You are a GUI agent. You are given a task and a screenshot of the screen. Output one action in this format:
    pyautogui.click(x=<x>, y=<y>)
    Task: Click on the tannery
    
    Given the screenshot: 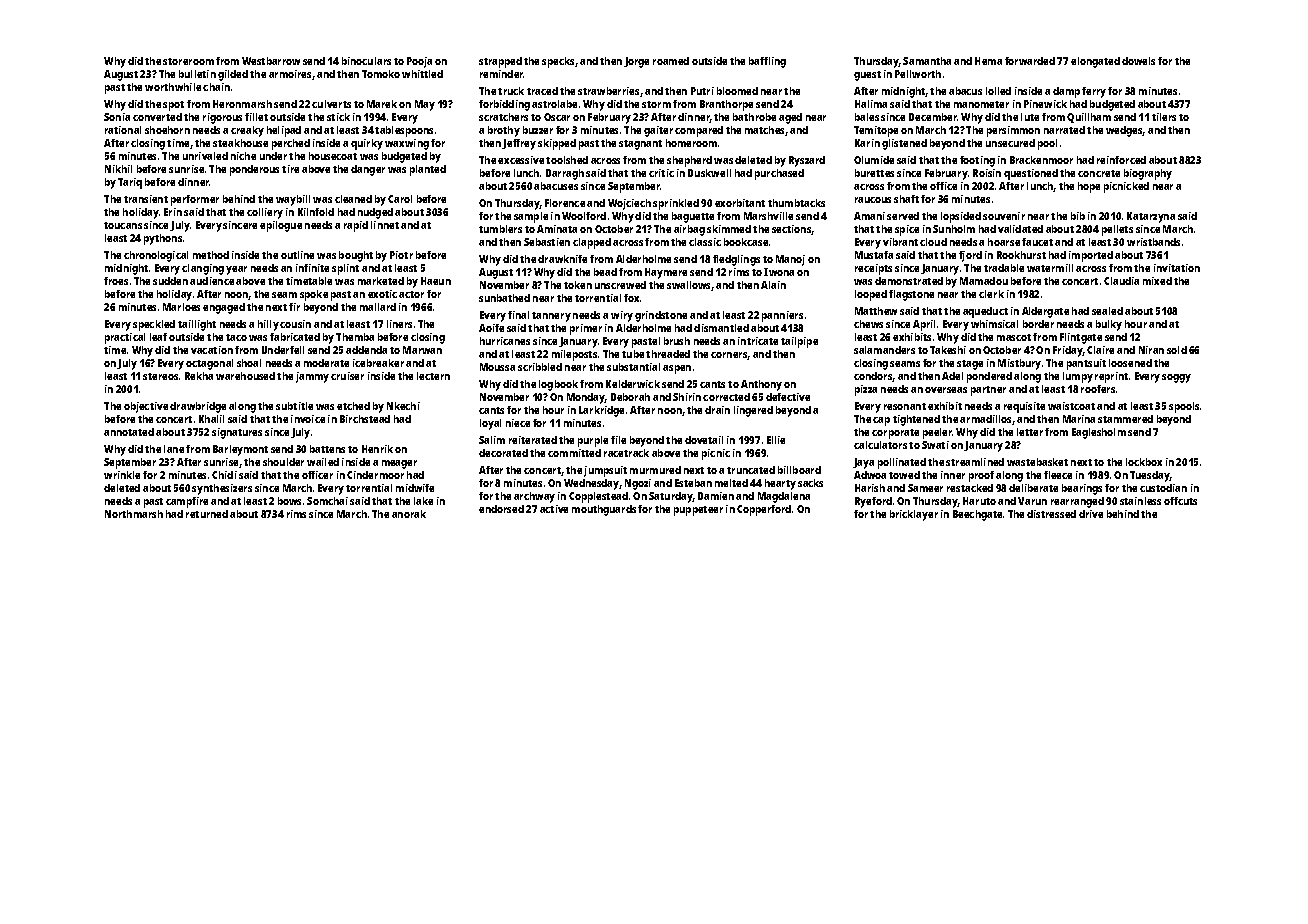 What is the action you would take?
    pyautogui.click(x=551, y=317)
